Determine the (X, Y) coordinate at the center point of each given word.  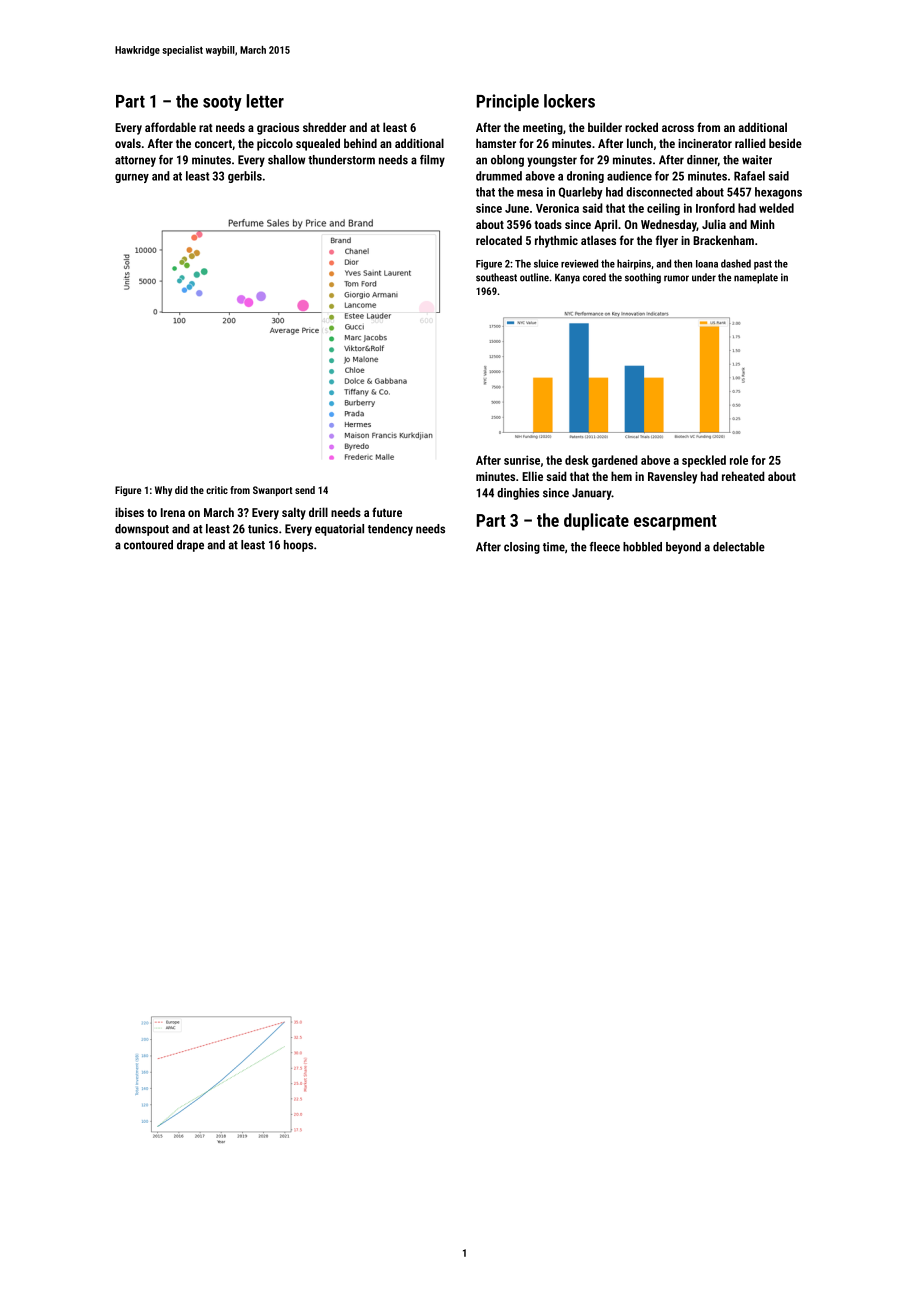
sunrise (522, 460)
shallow (286, 160)
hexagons (778, 193)
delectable (739, 547)
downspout (142, 530)
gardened (615, 461)
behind (360, 143)
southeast (496, 277)
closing (522, 548)
